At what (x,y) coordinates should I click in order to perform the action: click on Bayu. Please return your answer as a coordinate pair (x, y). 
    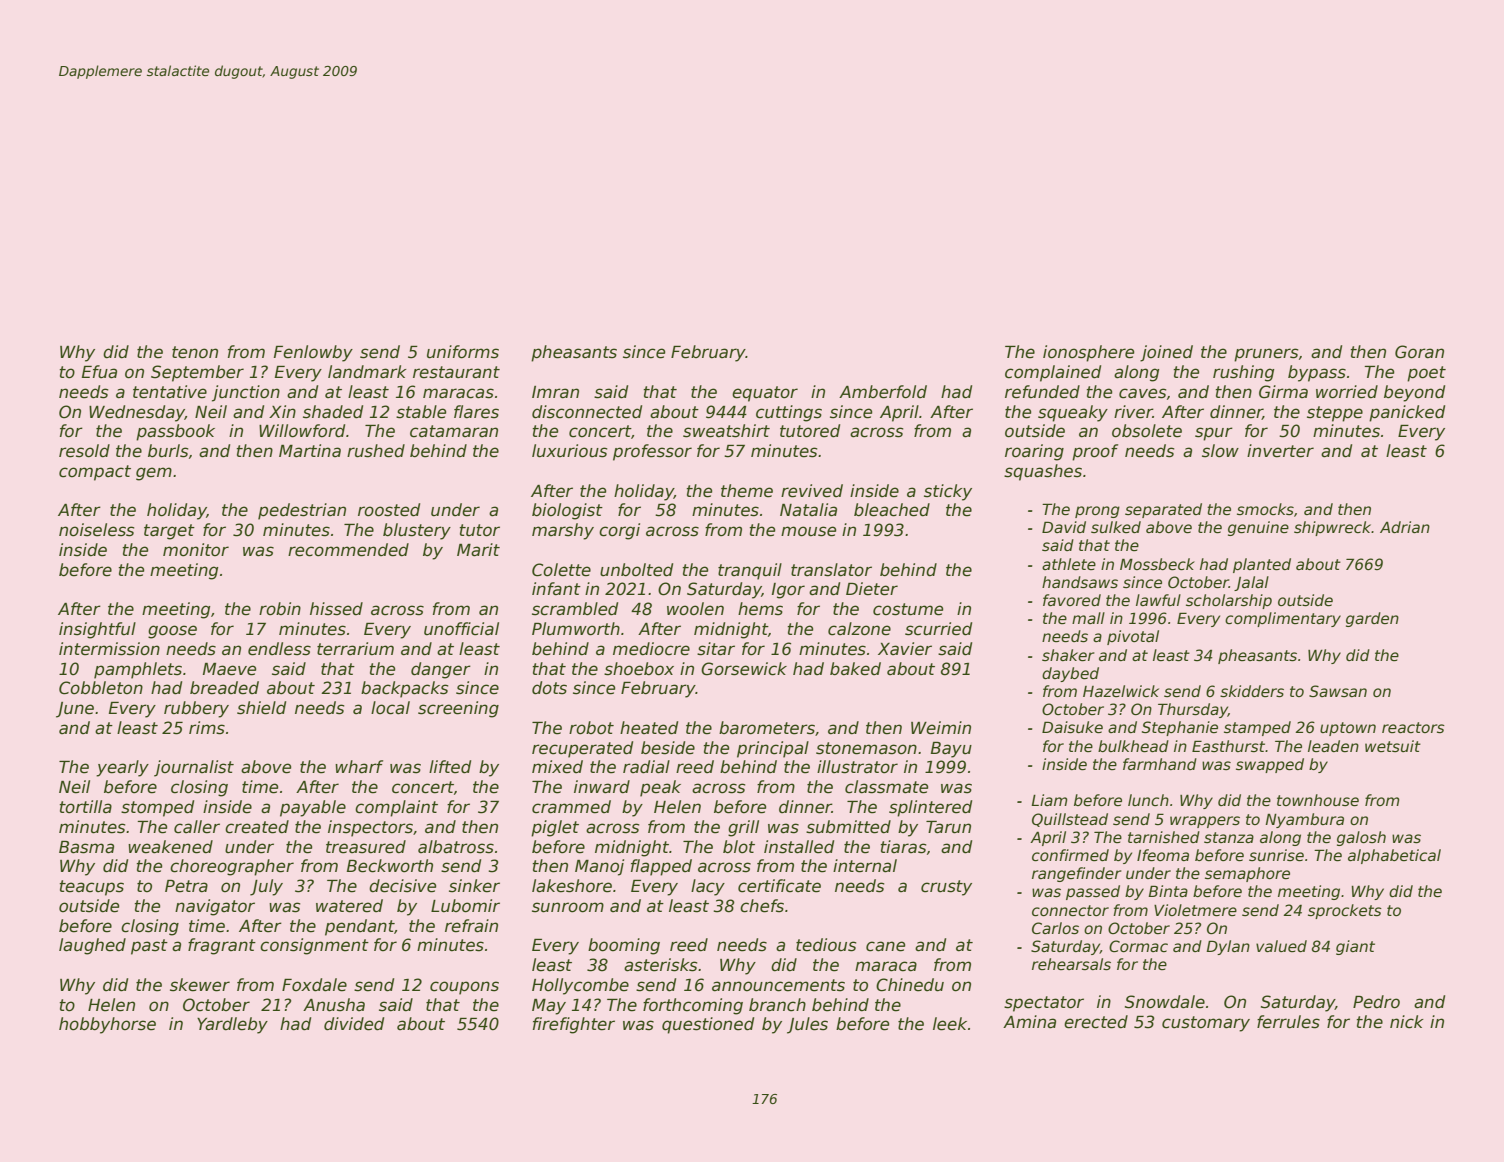
    Looking at the image, I should click on (951, 750).
